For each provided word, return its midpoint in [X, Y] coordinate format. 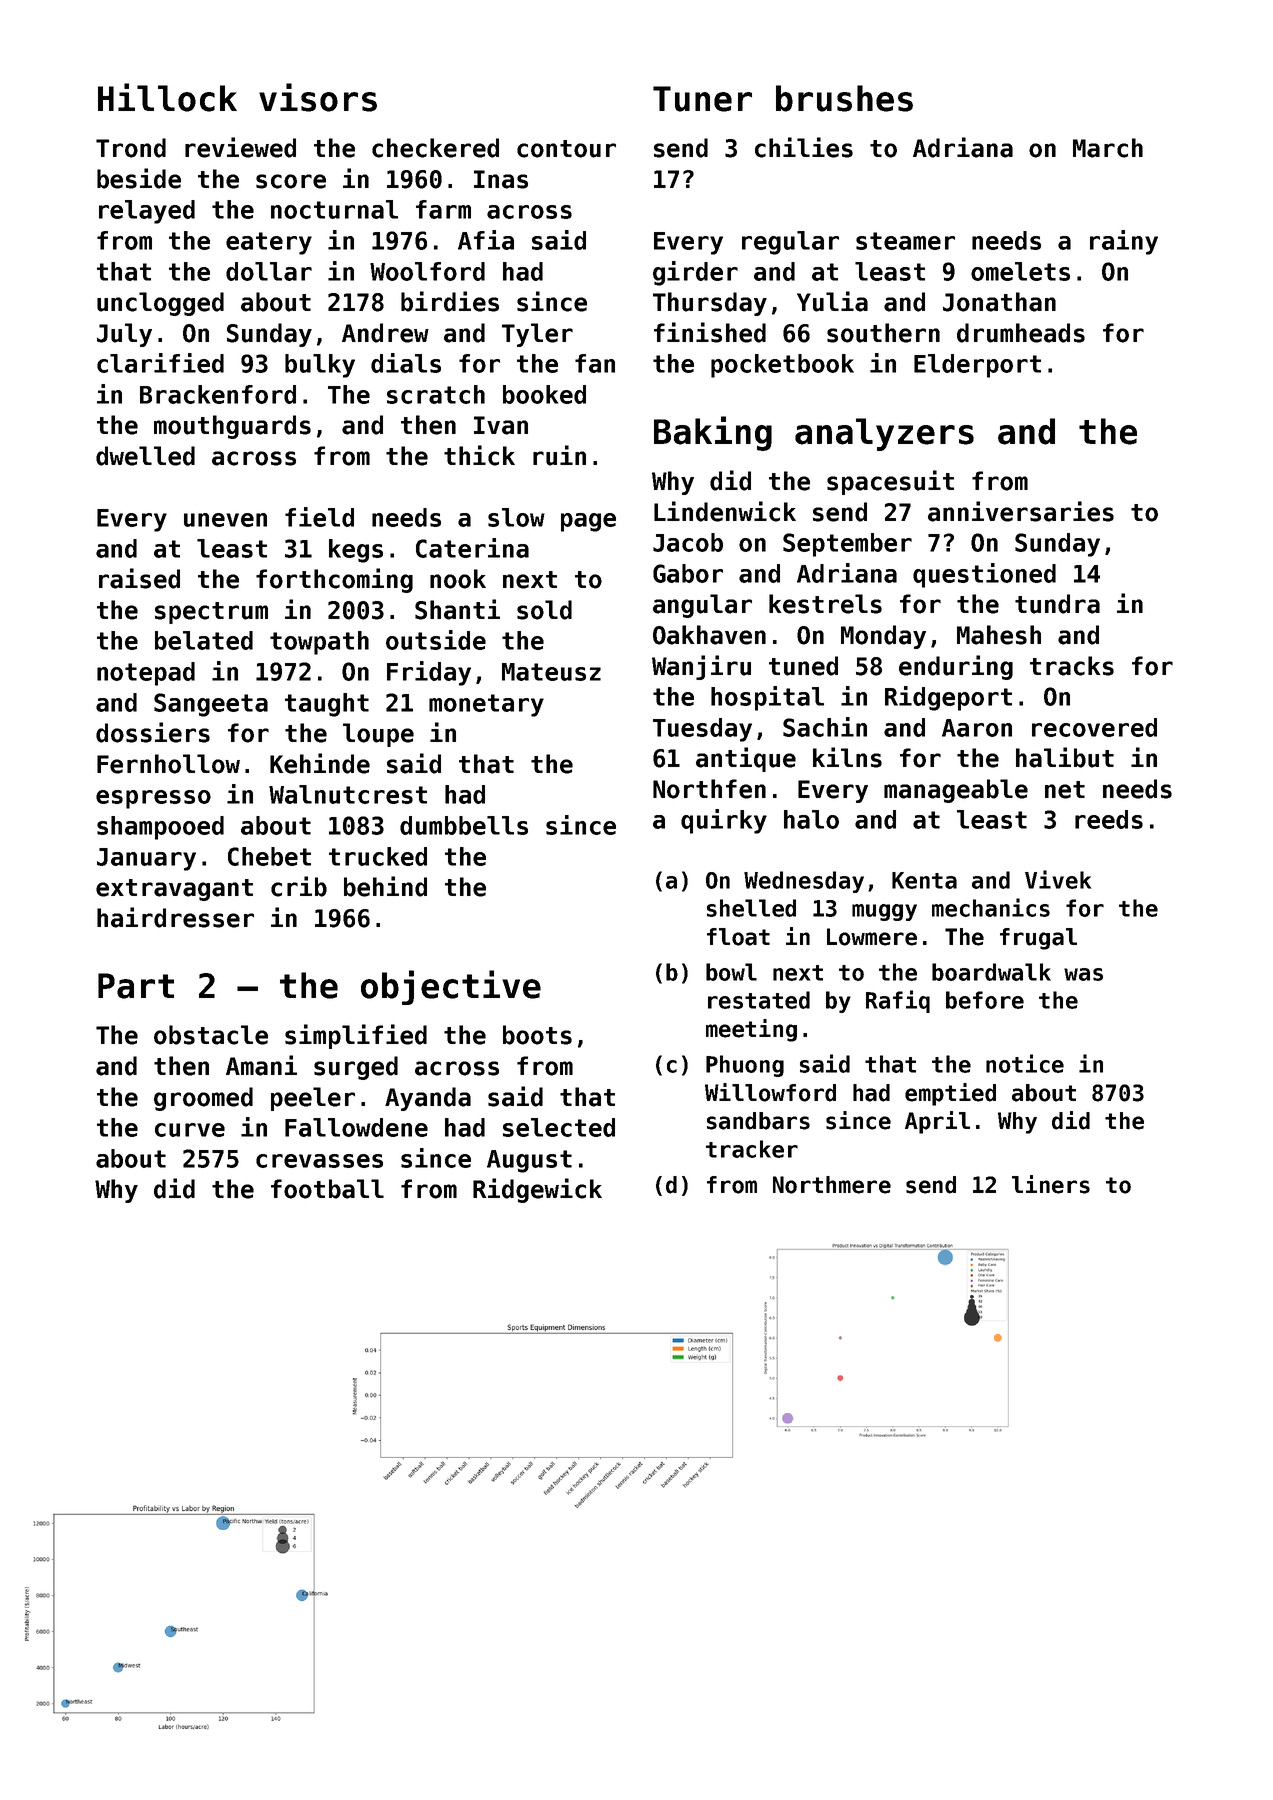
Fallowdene [356, 1127]
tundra [1057, 604]
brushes [844, 98]
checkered [435, 148]
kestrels [825, 604]
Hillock [167, 97]
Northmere [832, 1185]
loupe [378, 735]
